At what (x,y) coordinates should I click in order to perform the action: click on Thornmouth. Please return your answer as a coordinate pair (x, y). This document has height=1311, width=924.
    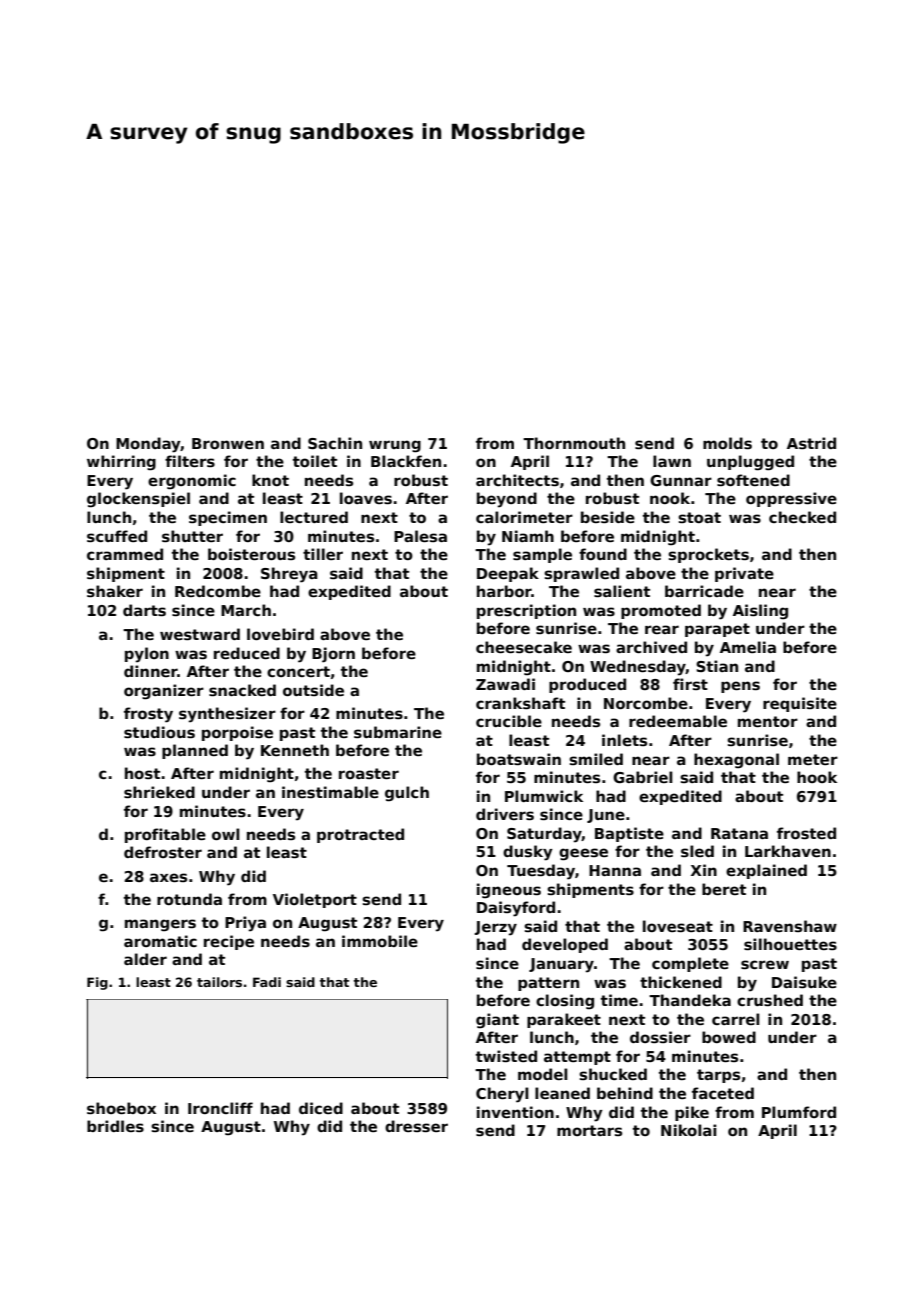
    Looking at the image, I should click on (574, 443).
